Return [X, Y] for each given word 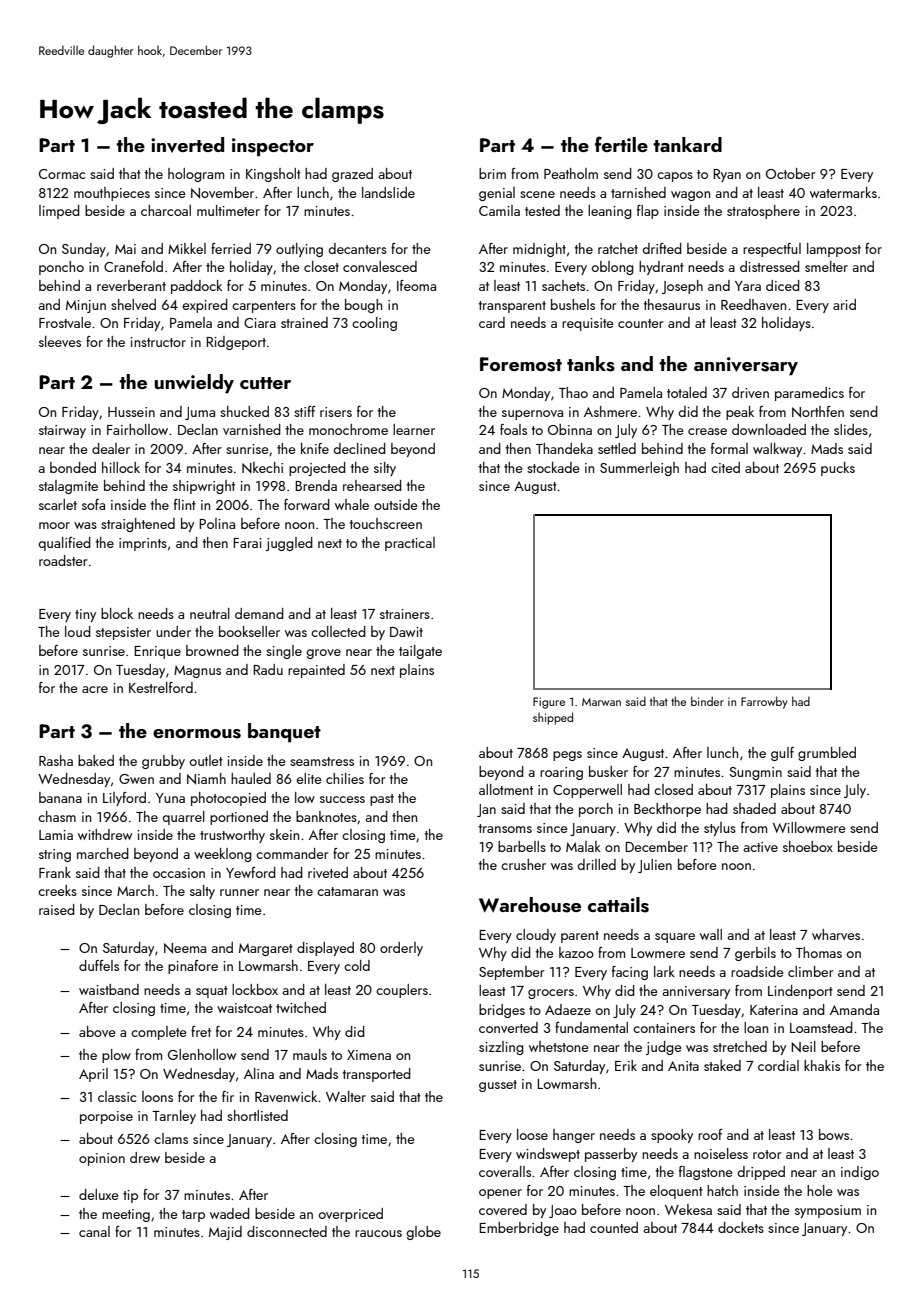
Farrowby [764, 702]
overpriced [350, 1215]
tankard [687, 144]
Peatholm [571, 173]
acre [95, 689]
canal [94, 1231]
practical [410, 544]
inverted [187, 145]
